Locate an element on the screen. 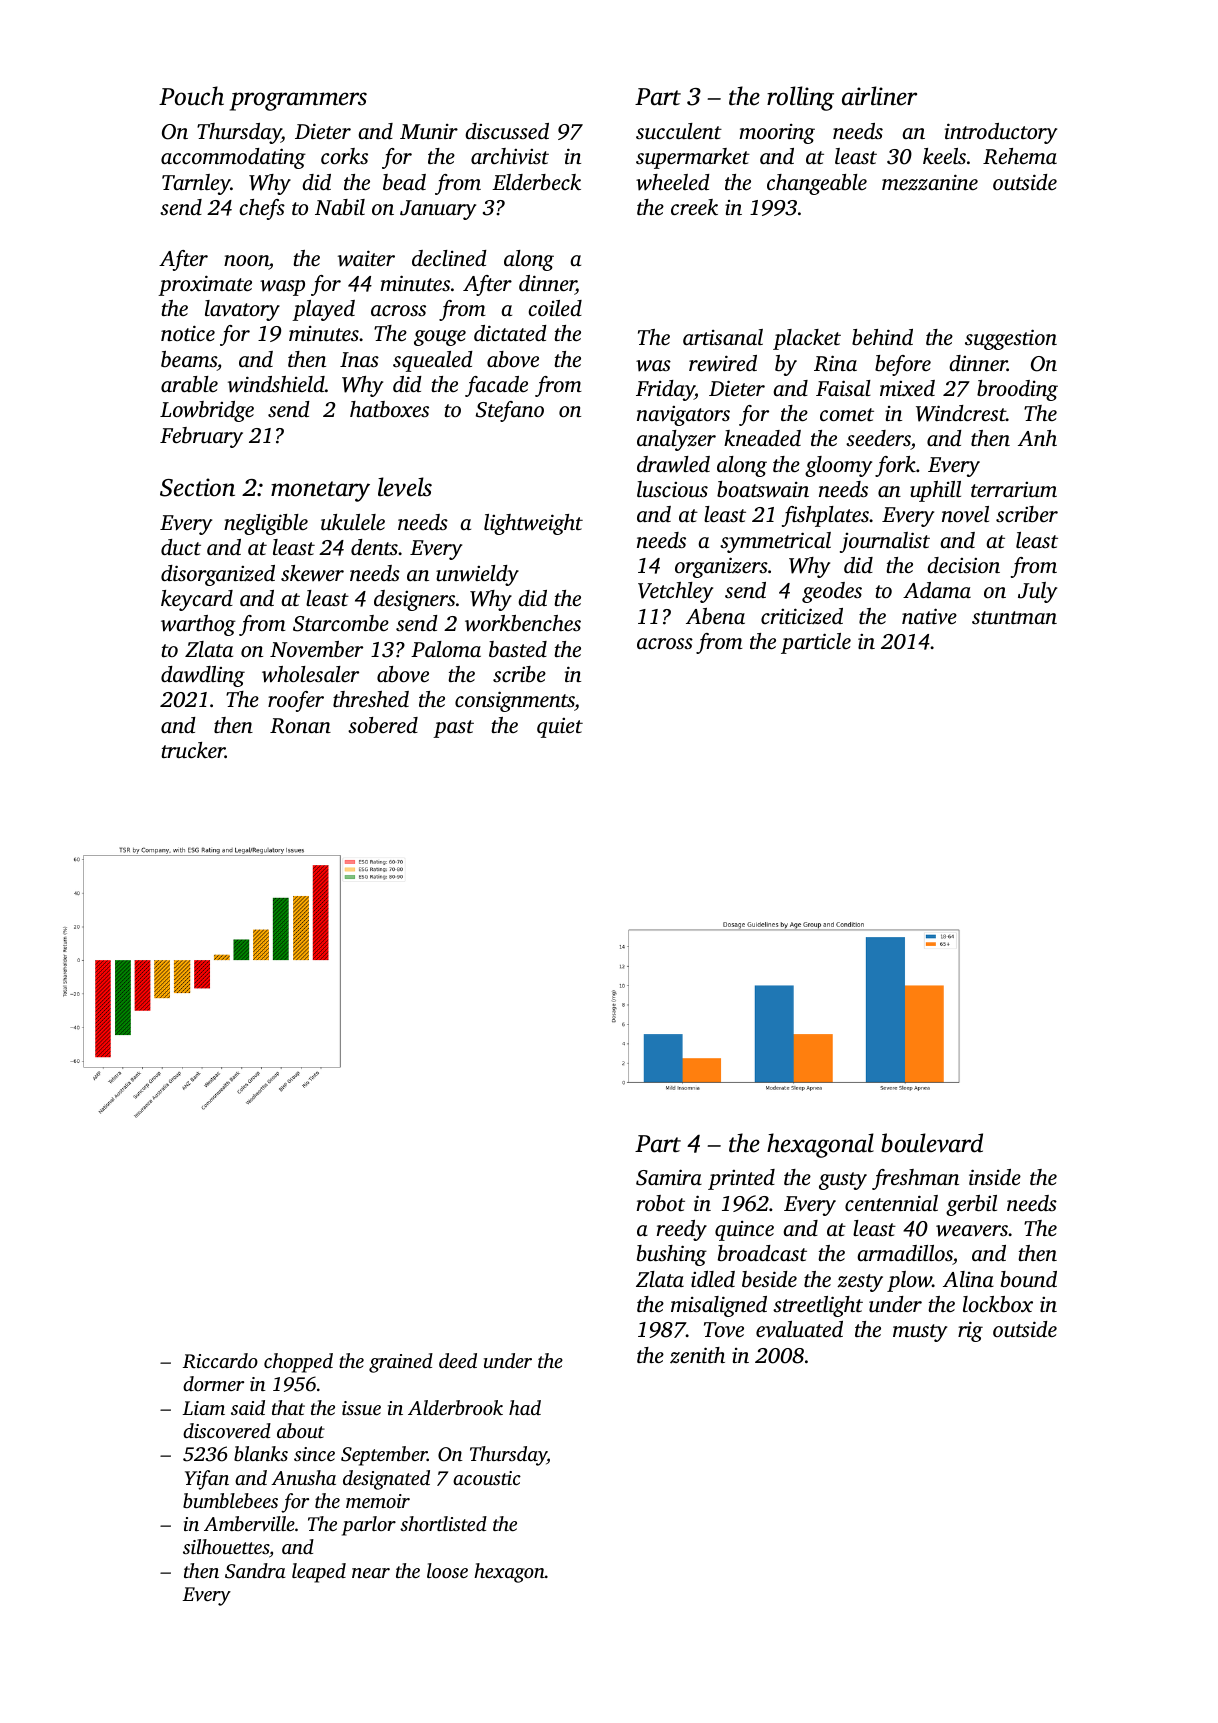 This screenshot has height=1723, width=1218. near is located at coordinates (371, 1573).
